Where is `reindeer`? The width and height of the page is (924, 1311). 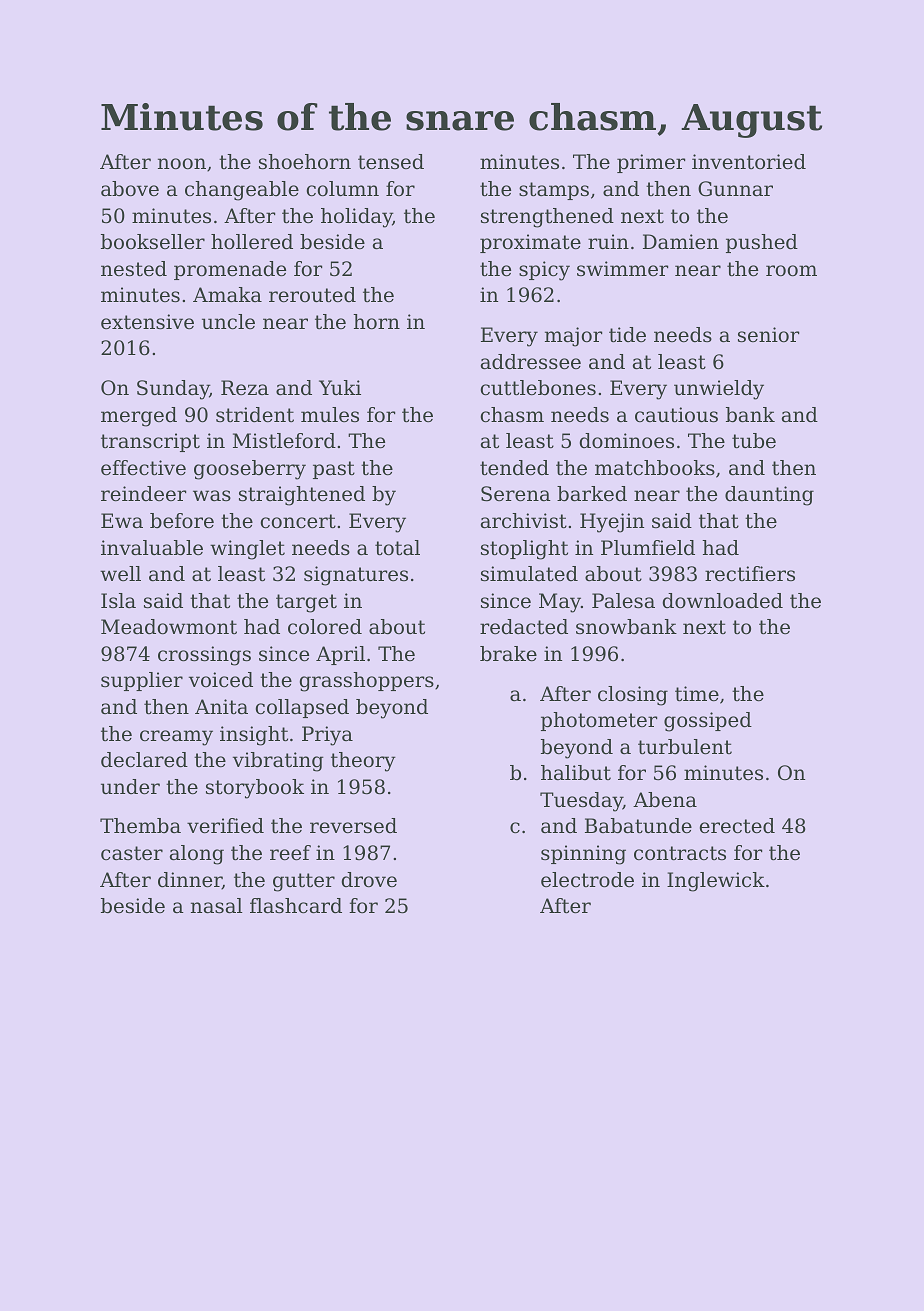
reindeer is located at coordinates (143, 494).
